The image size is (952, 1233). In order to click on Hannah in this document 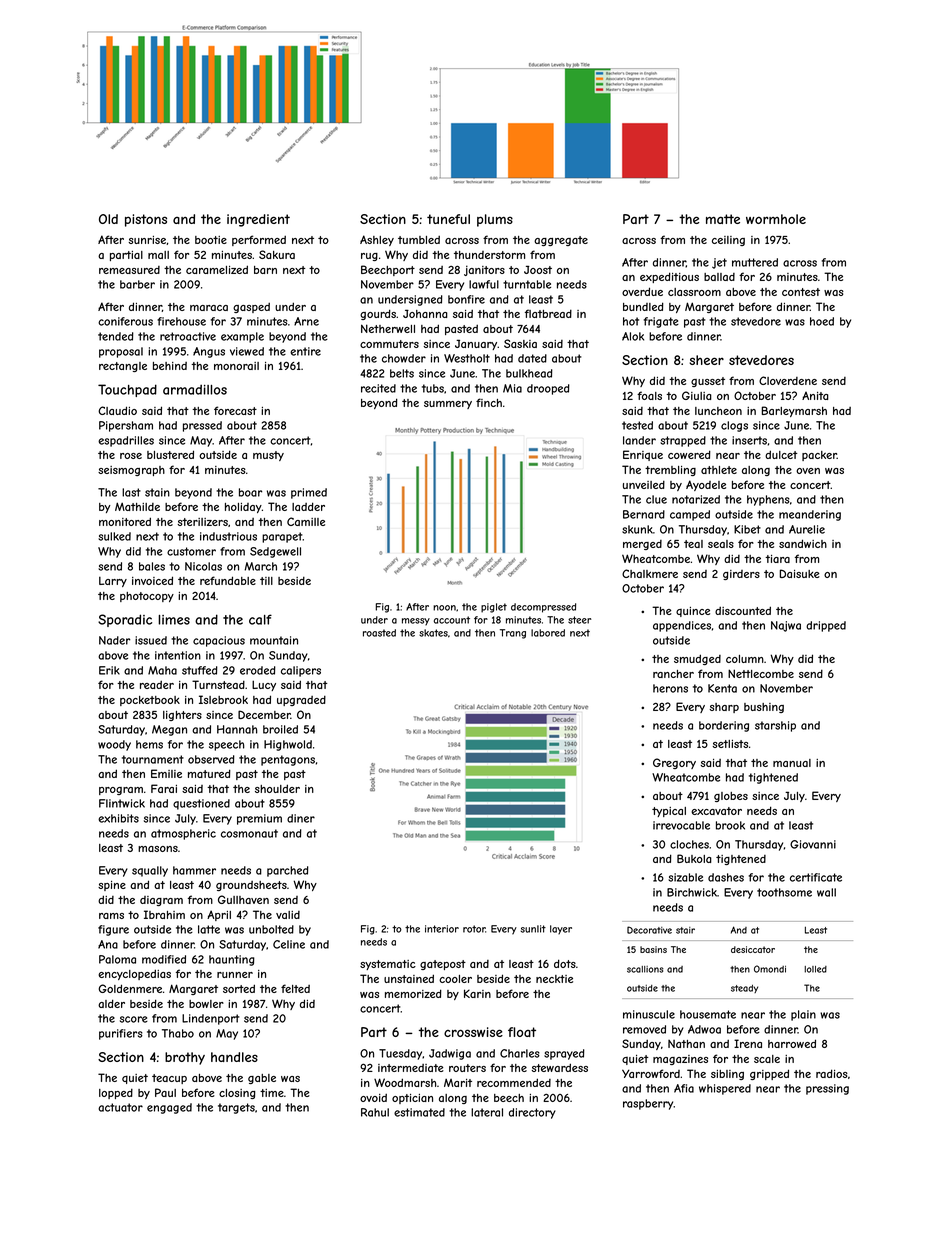, I will do `click(237, 729)`.
